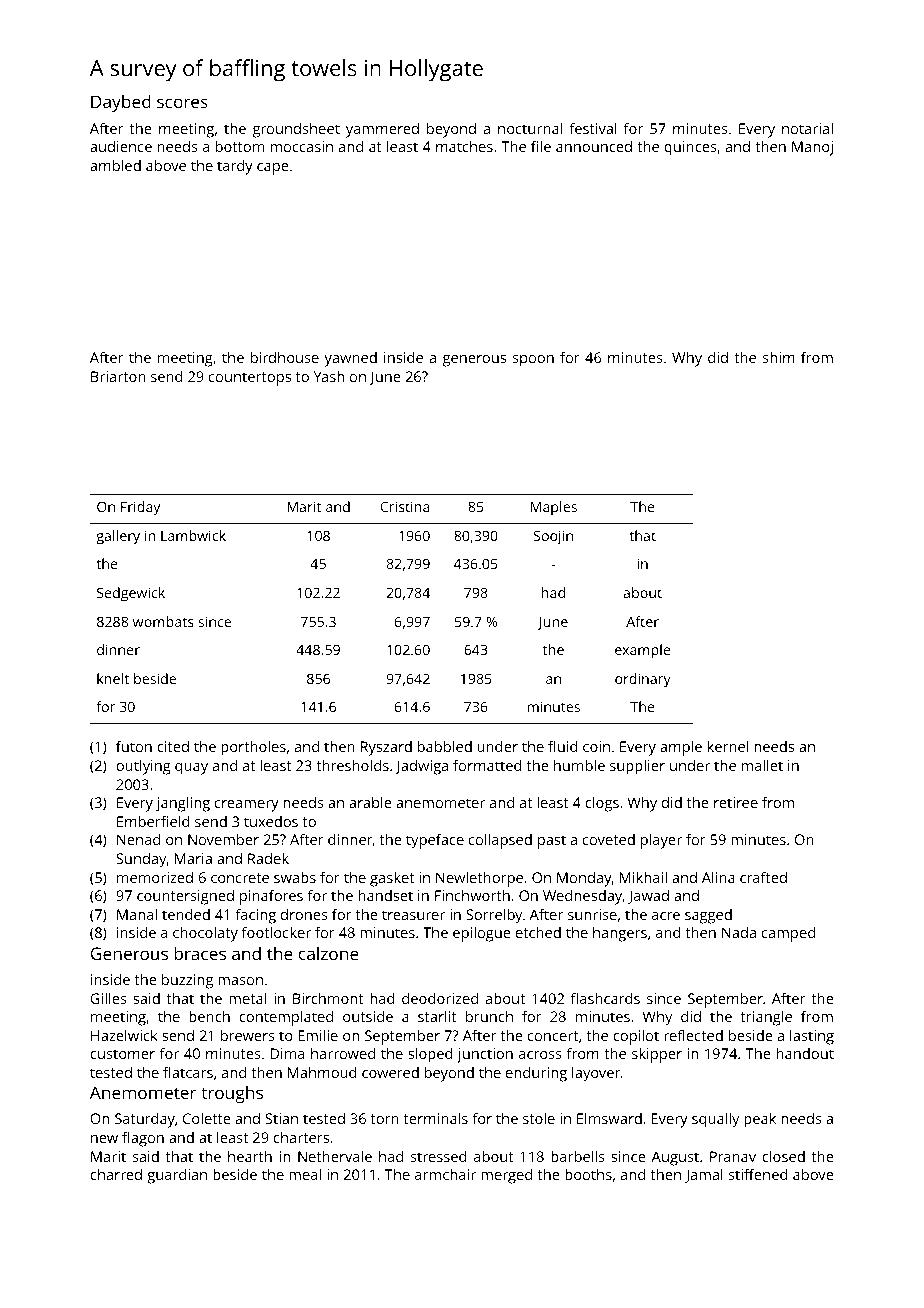 This screenshot has width=924, height=1308. Describe the element at coordinates (593, 128) in the screenshot. I see `festival` at that location.
